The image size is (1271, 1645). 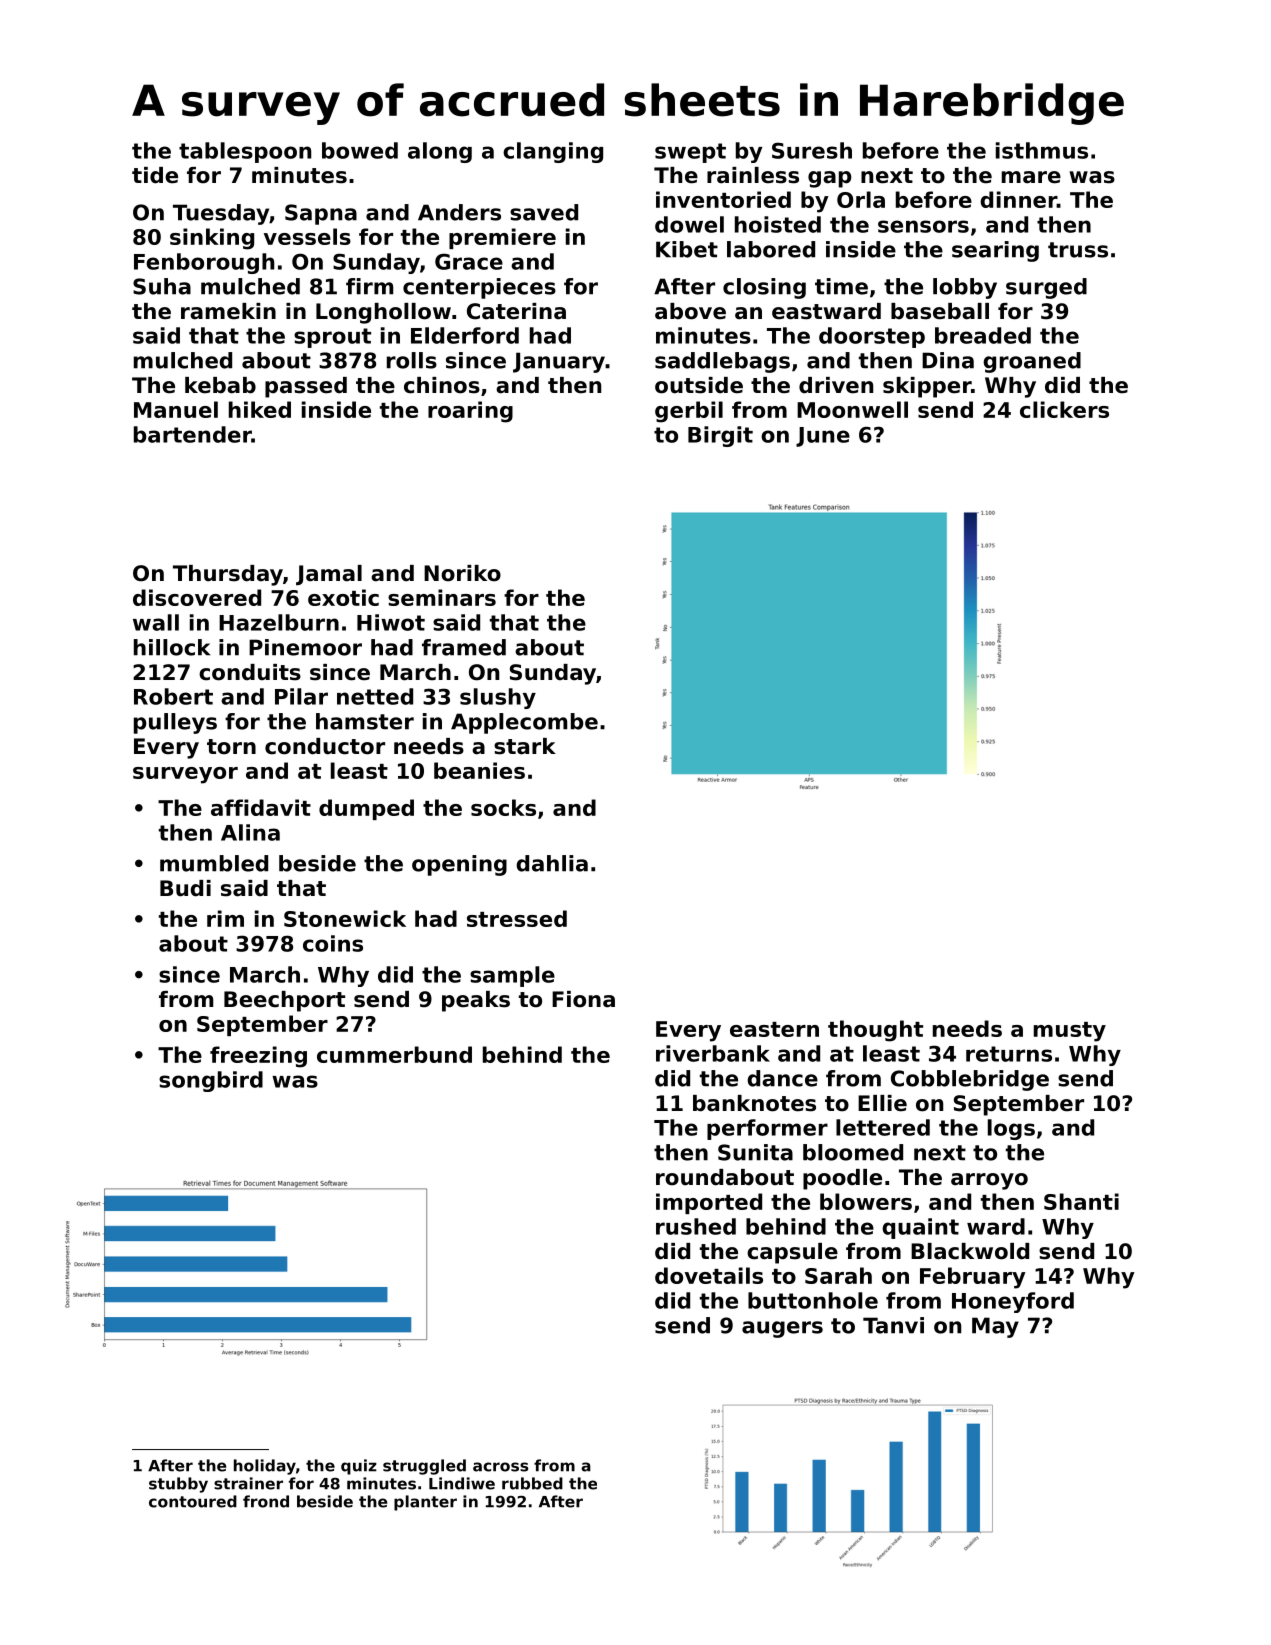 What do you see at coordinates (470, 412) in the screenshot?
I see `roaring` at bounding box center [470, 412].
